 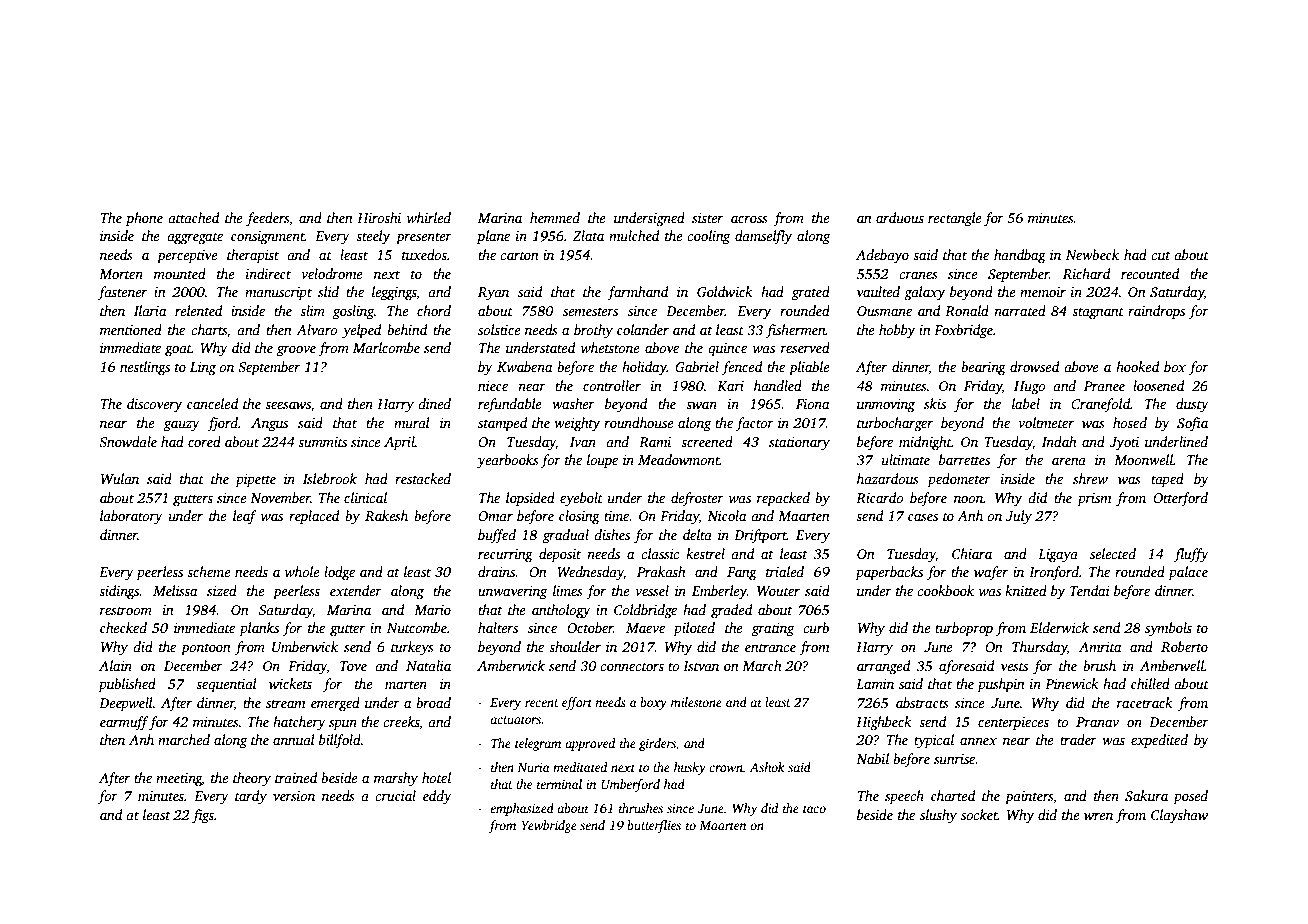 I want to click on pedometer, so click(x=959, y=480).
